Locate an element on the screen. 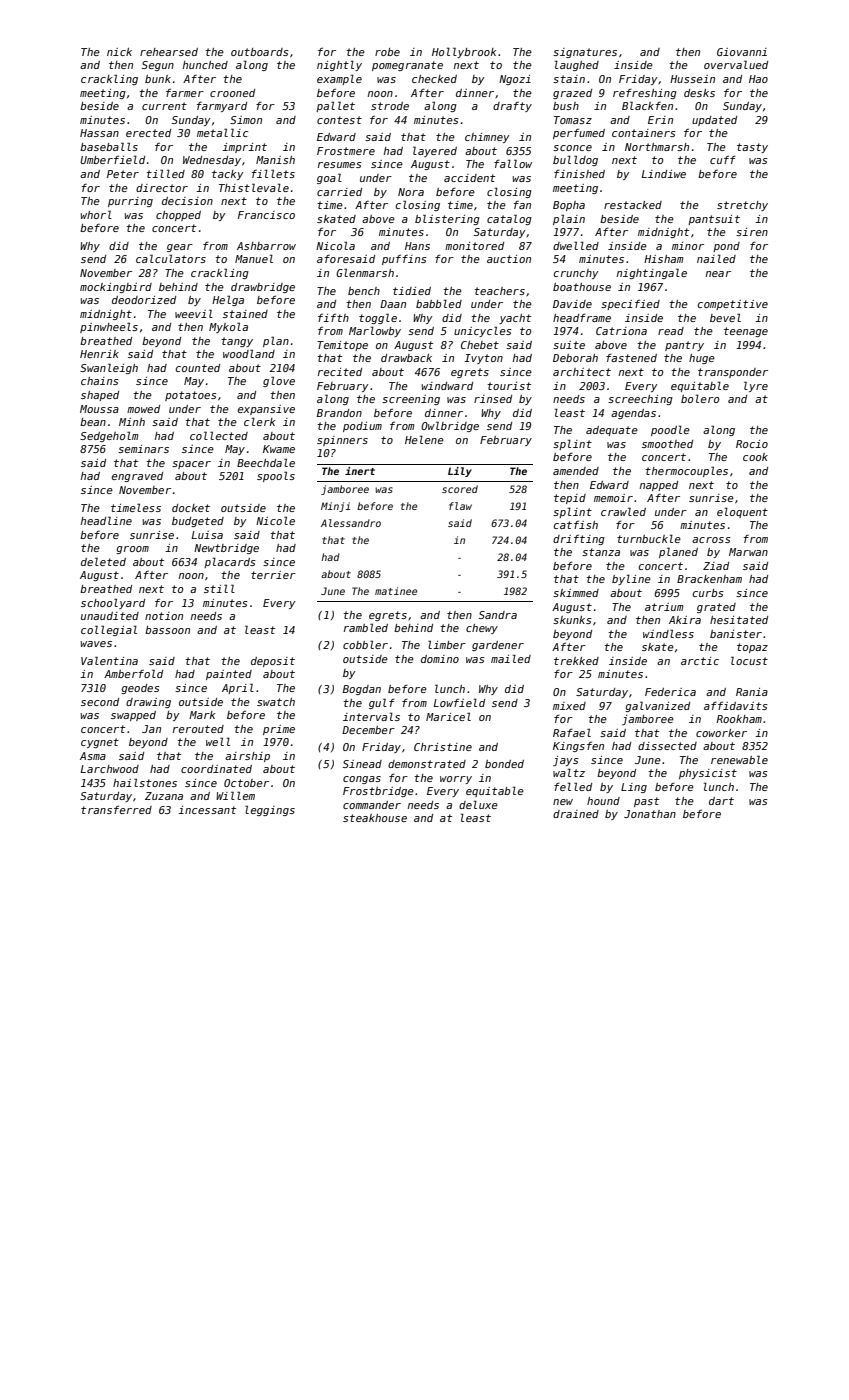  topaz is located at coordinates (752, 648).
